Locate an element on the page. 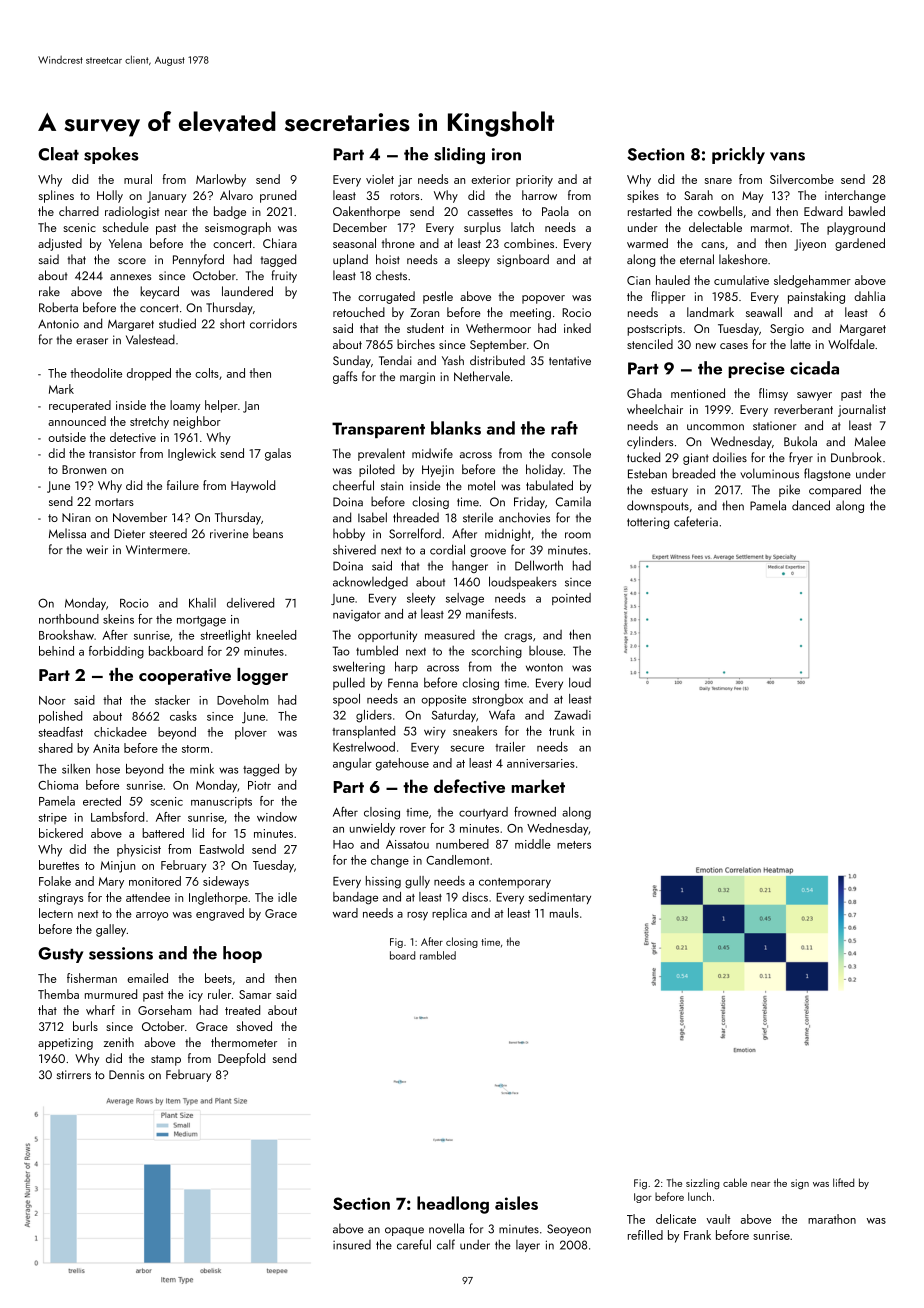 The image size is (924, 1308). vans is located at coordinates (787, 156).
